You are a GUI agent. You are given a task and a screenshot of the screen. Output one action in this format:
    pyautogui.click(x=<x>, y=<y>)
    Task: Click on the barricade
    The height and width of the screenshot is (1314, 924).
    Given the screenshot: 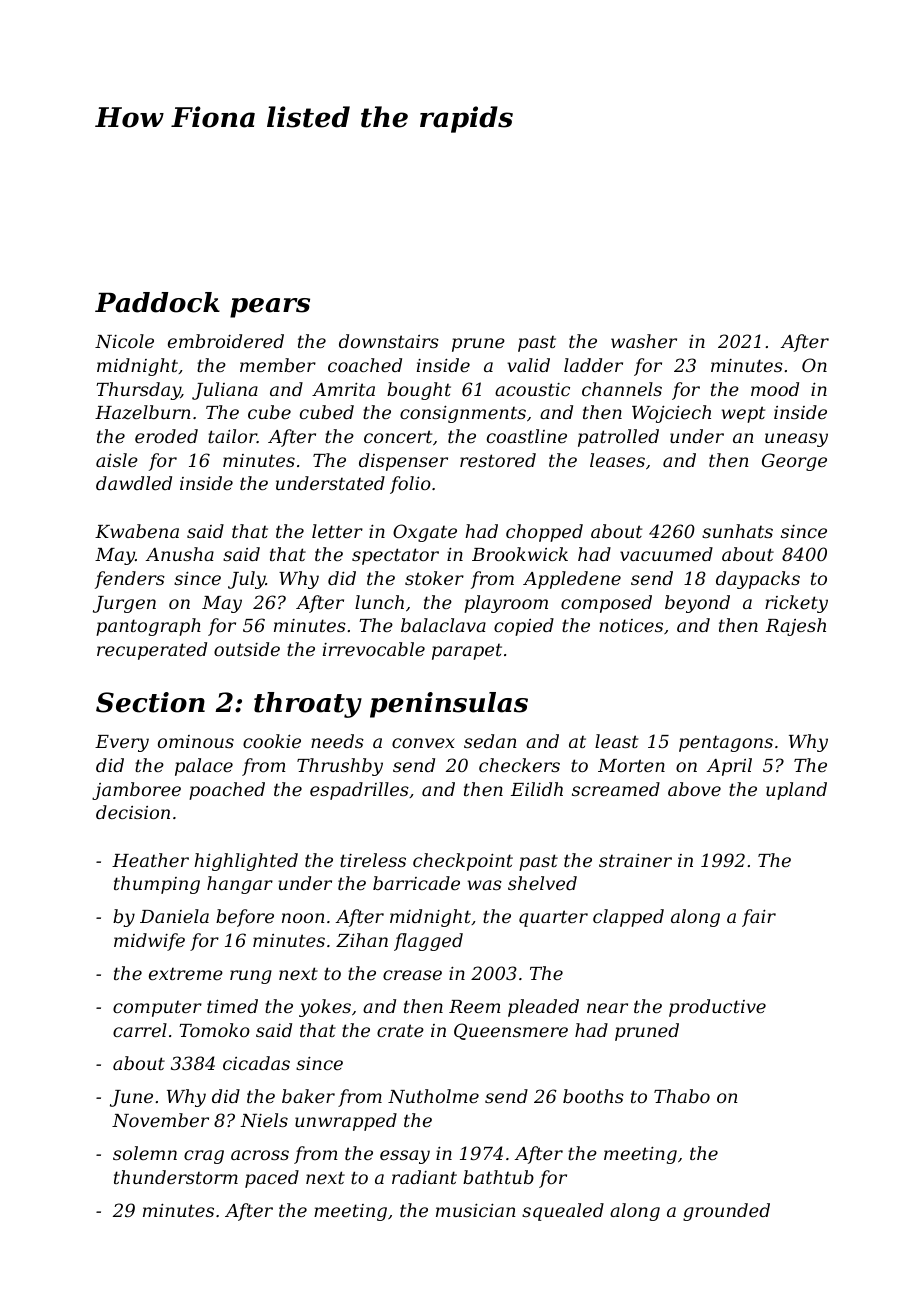 What is the action you would take?
    pyautogui.click(x=416, y=883)
